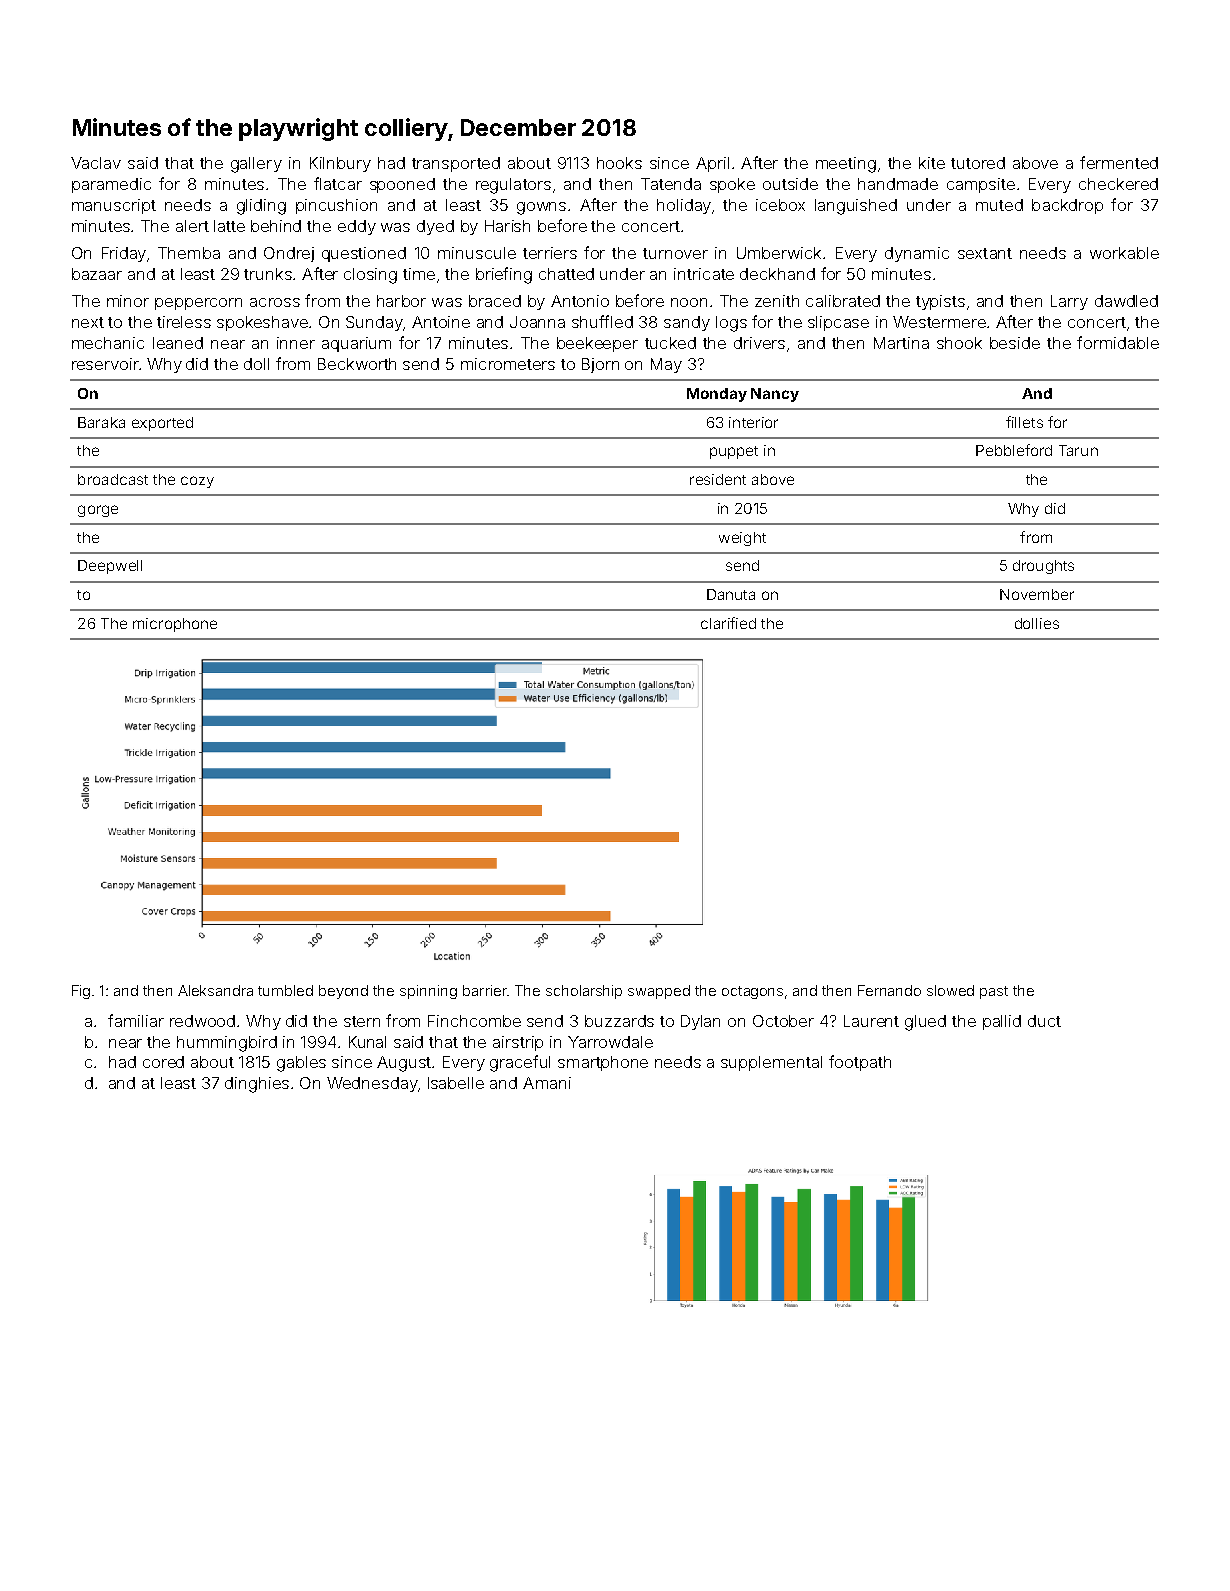  What do you see at coordinates (917, 254) in the page?
I see `dynamic` at bounding box center [917, 254].
